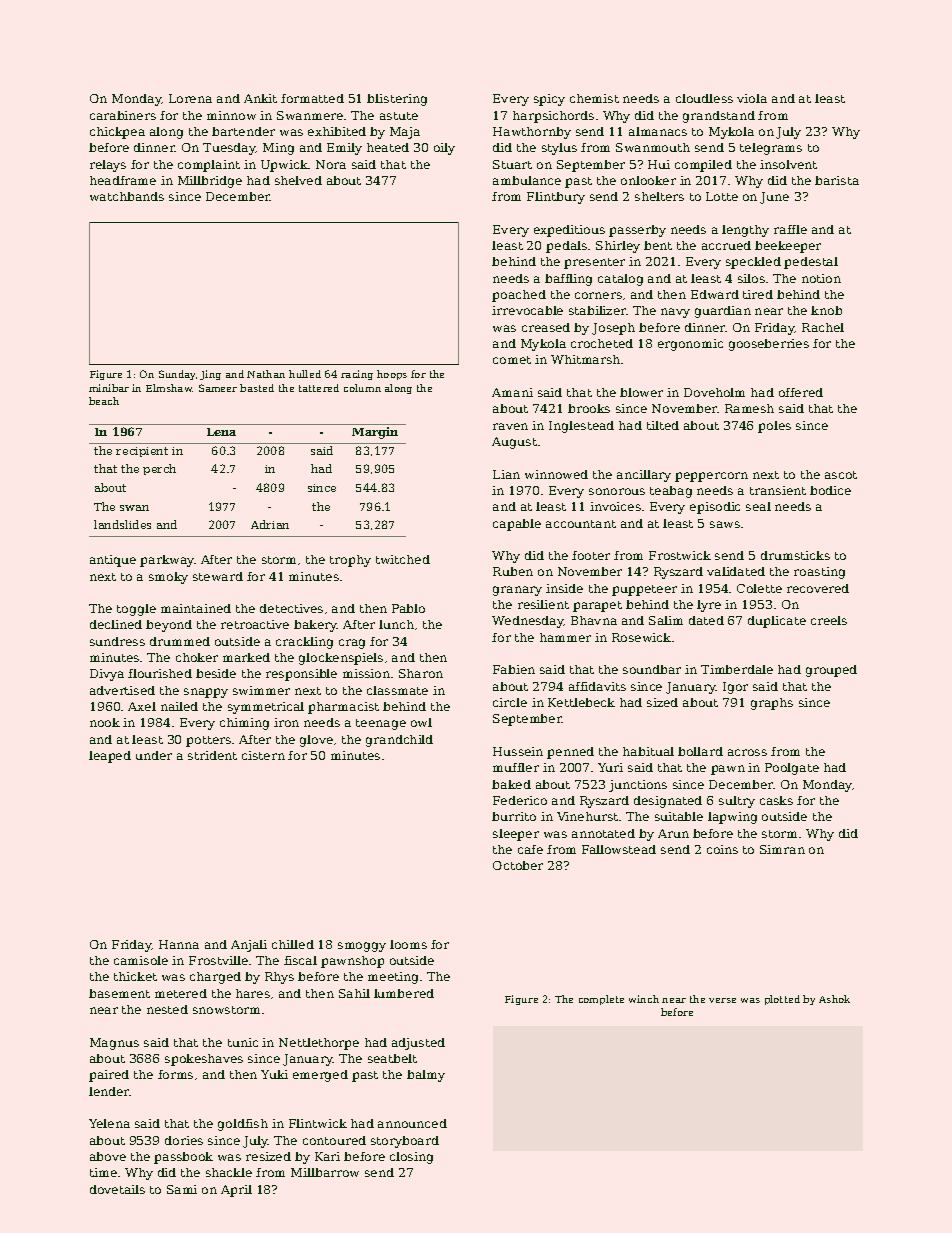  Describe the element at coordinates (177, 375) in the image. I see `Sunday` at that location.
